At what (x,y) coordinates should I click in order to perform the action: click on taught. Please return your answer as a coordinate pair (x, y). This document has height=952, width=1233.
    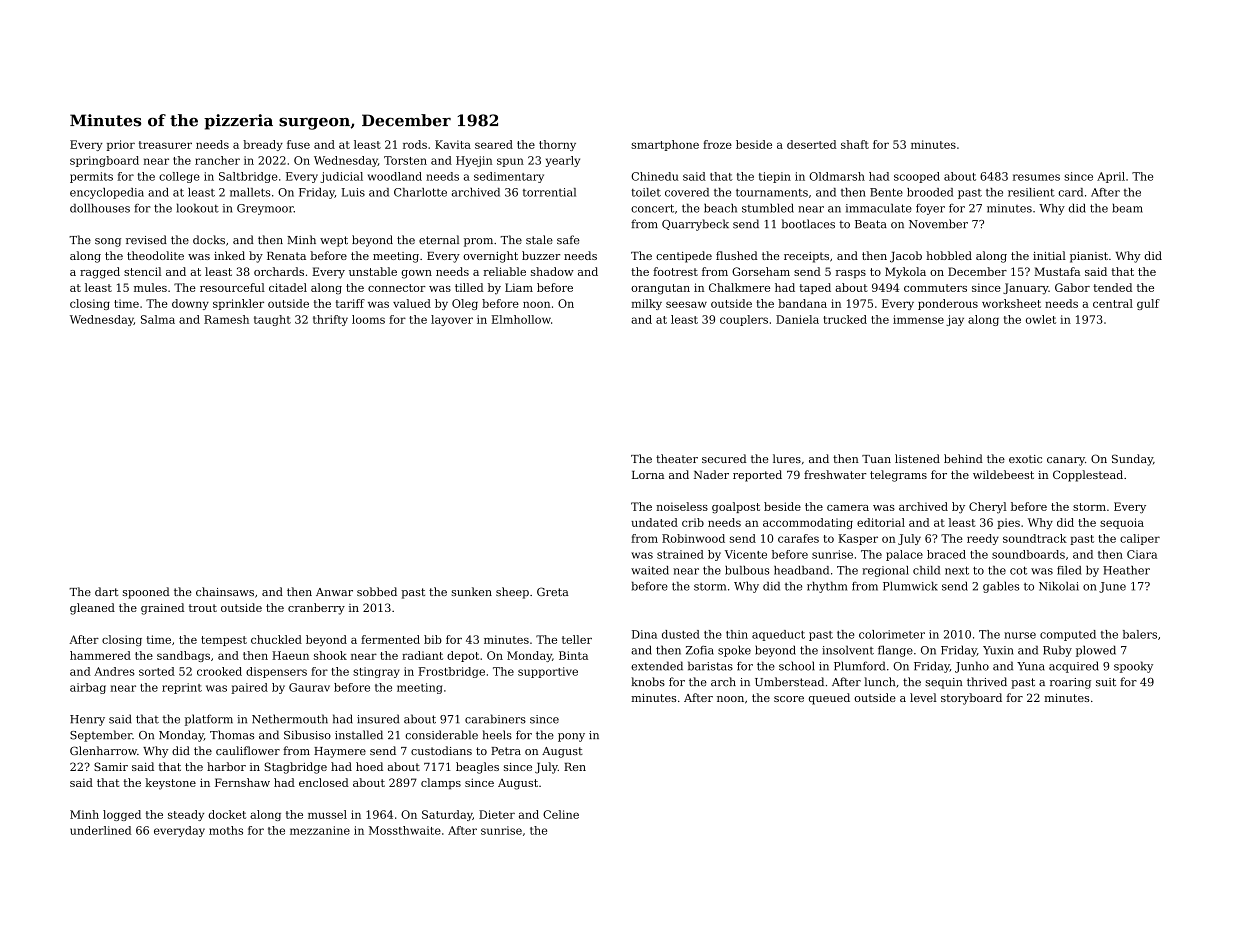
    Looking at the image, I should click on (272, 320).
